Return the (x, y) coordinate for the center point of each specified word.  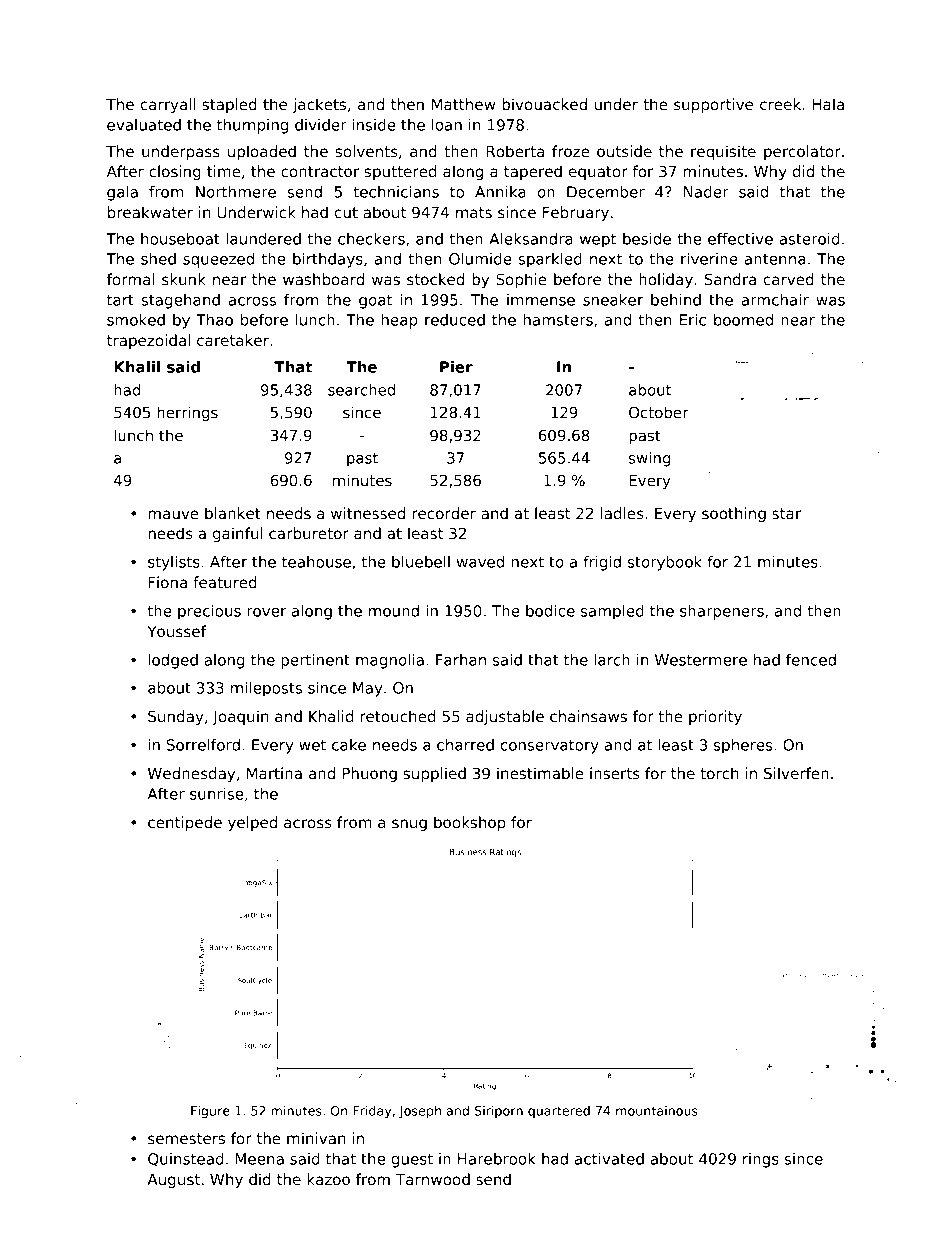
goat (375, 302)
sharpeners (722, 612)
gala (122, 193)
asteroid (810, 239)
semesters (186, 1138)
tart (120, 300)
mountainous (657, 1111)
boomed (743, 320)
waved (480, 562)
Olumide (480, 259)
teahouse (316, 562)
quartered (559, 1112)
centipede (185, 823)
